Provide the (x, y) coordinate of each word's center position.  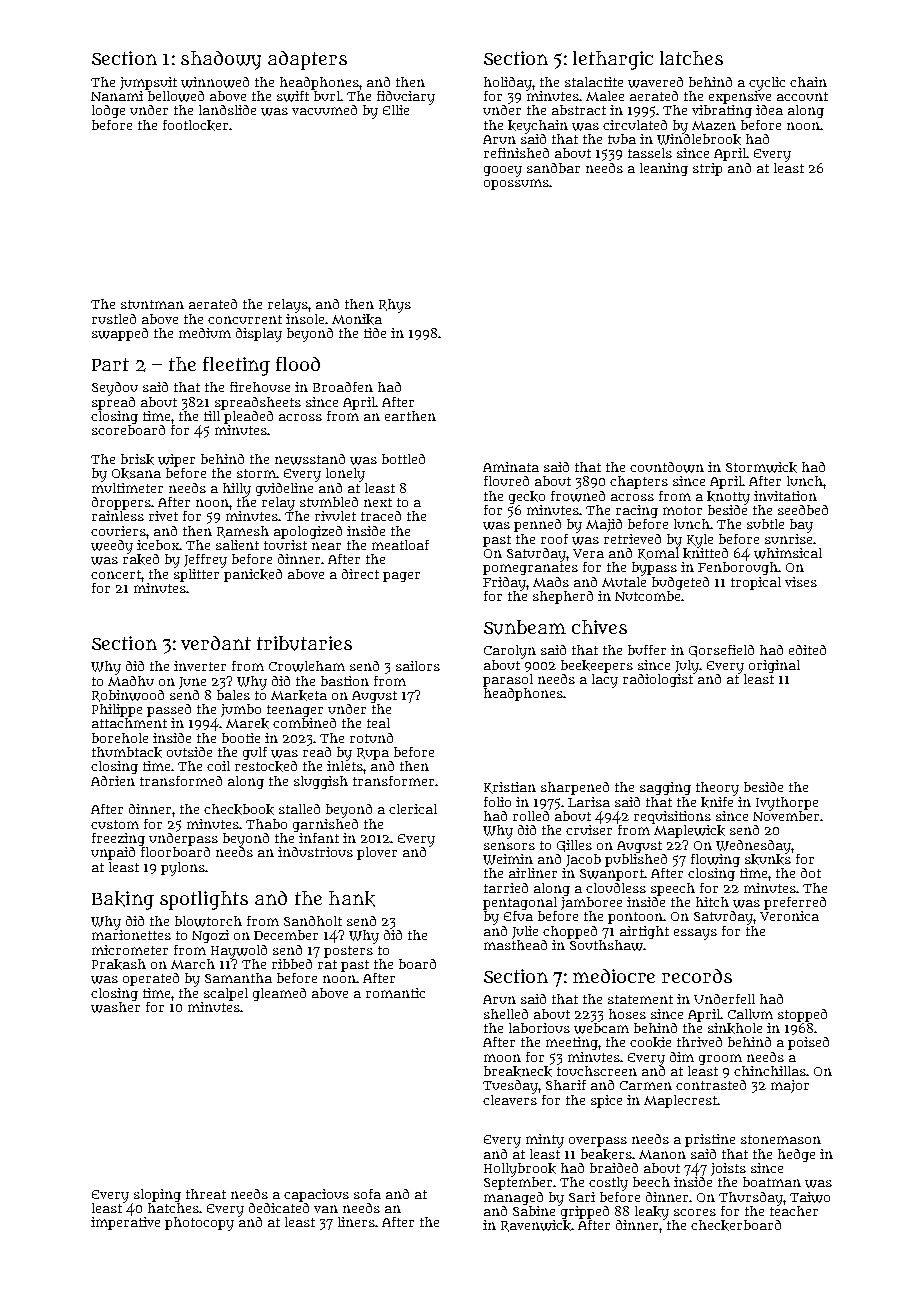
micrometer (130, 950)
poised (808, 1043)
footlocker (195, 125)
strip (707, 169)
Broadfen (343, 387)
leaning (664, 169)
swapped (120, 334)
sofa (367, 1194)
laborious (539, 1028)
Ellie (396, 110)
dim (682, 1057)
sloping (157, 1195)
